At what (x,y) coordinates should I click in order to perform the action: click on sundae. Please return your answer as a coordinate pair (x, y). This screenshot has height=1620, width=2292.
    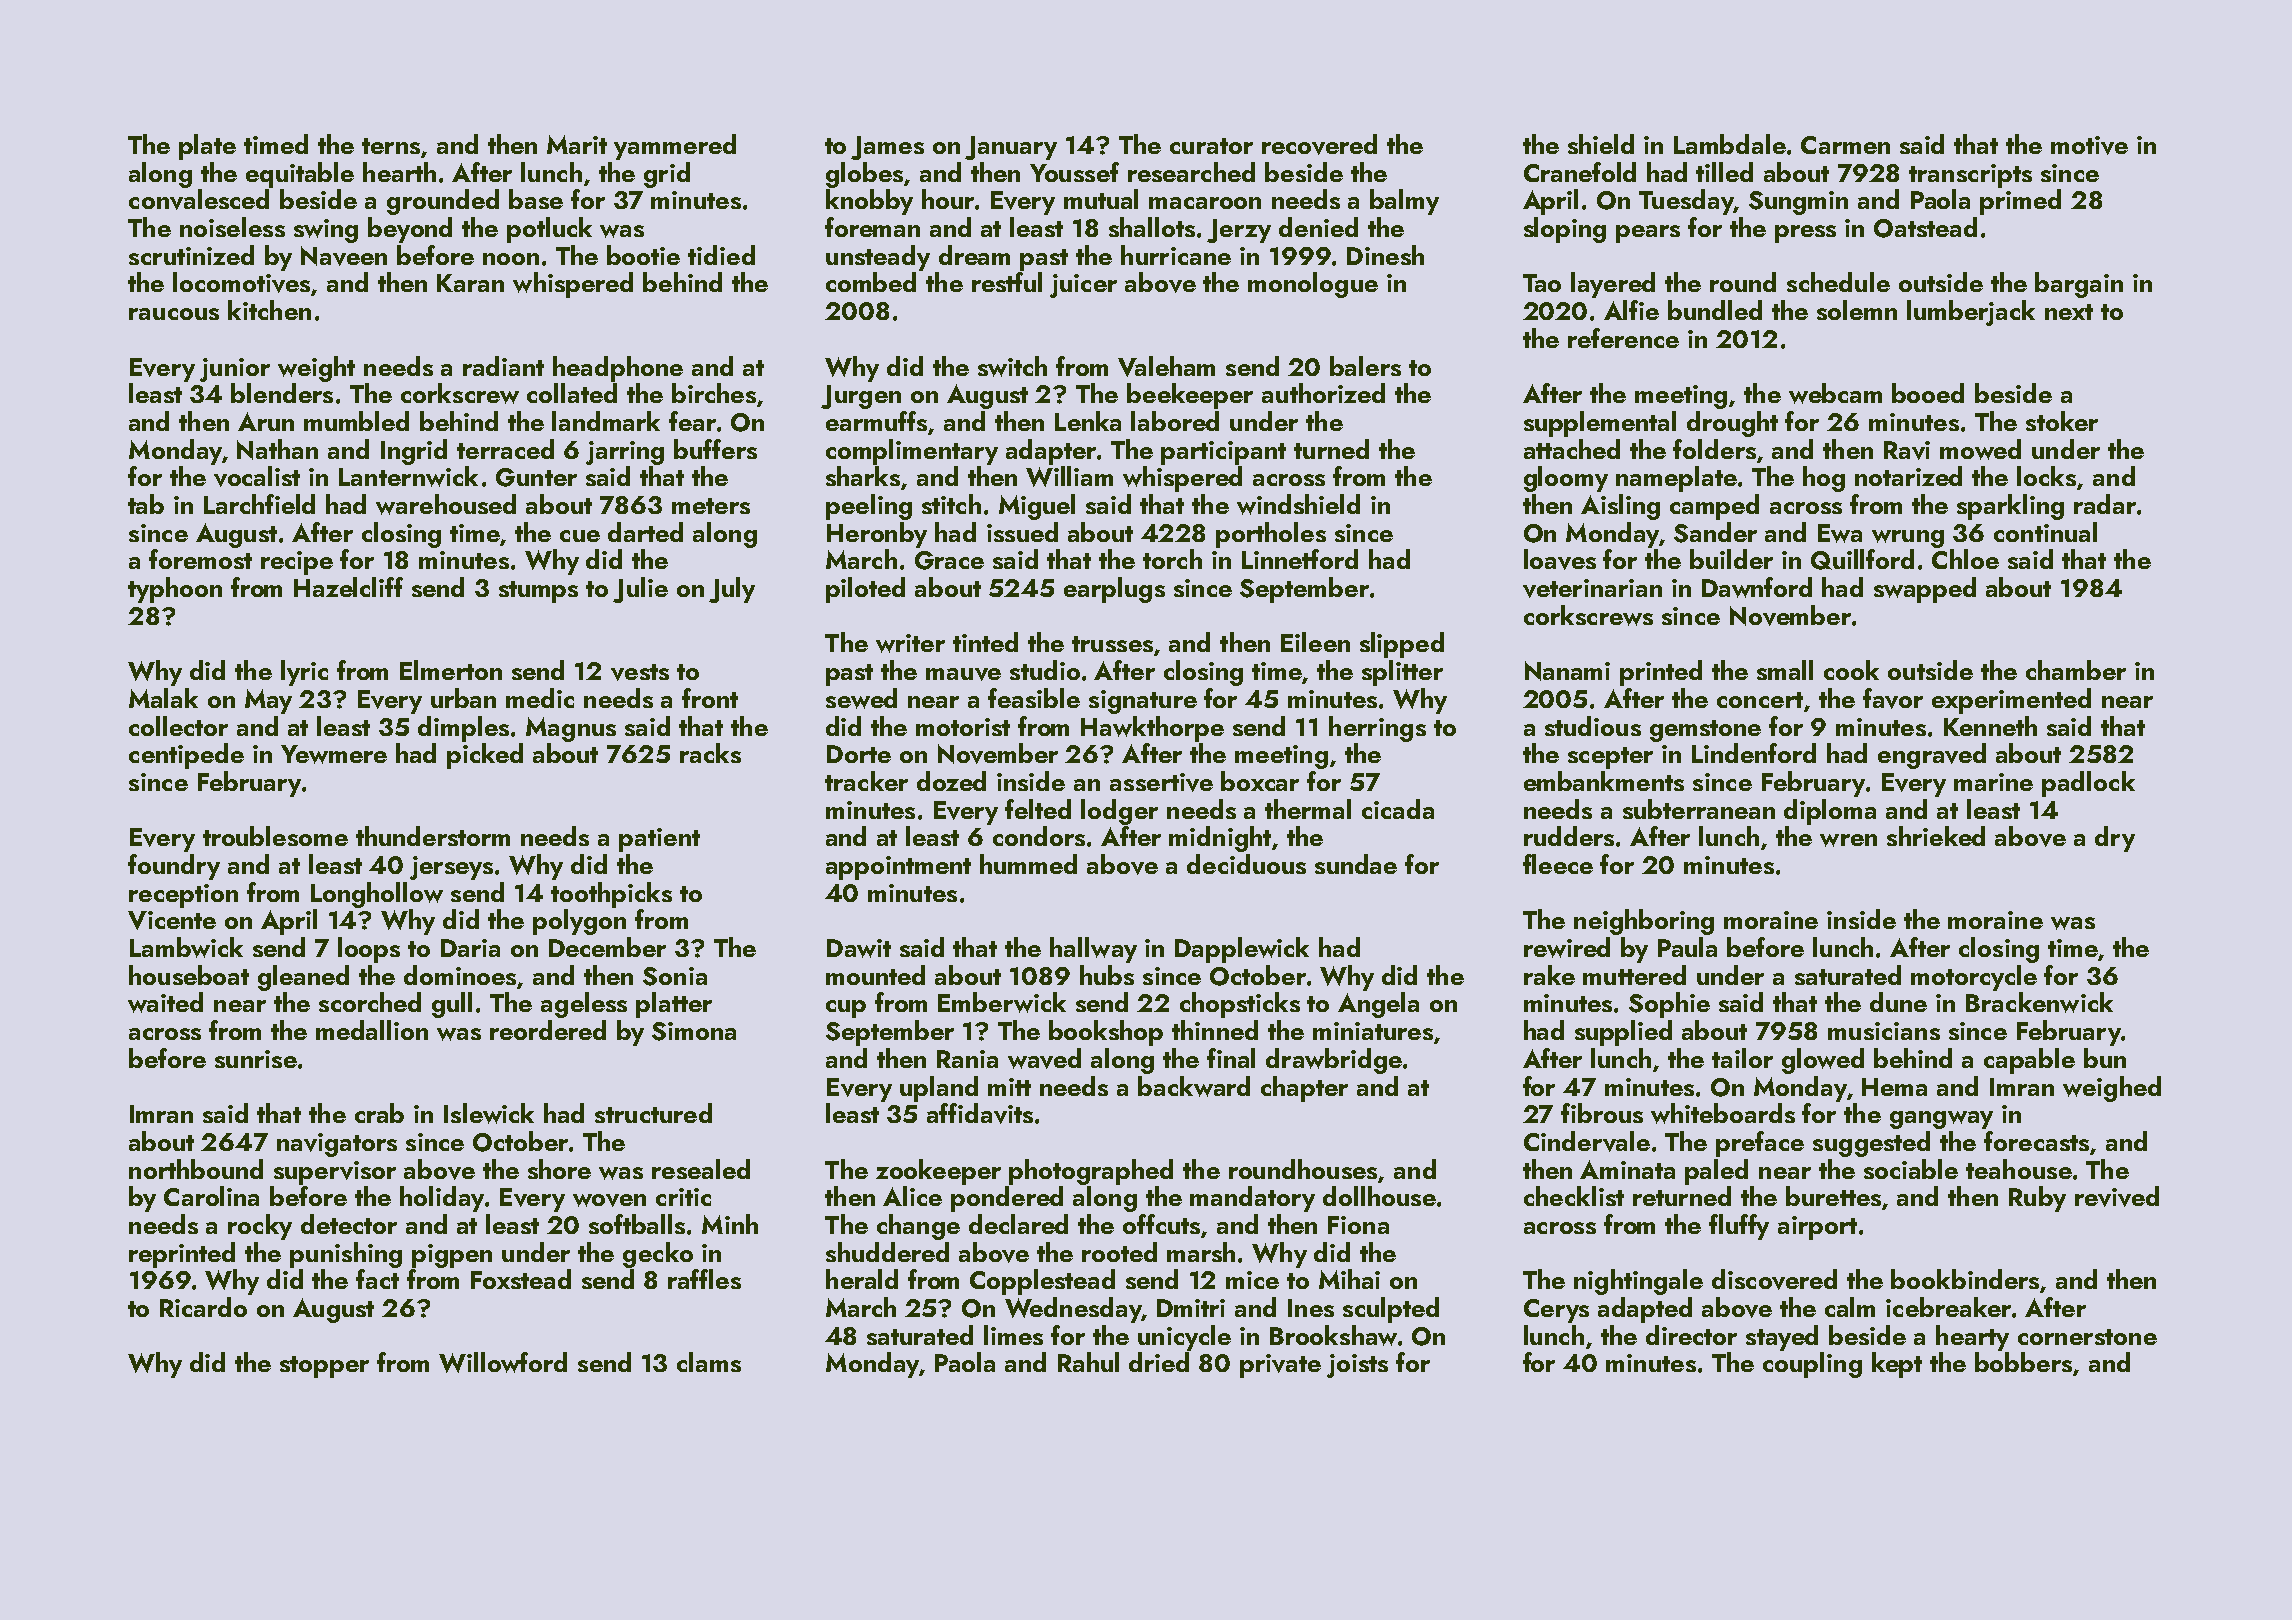
    Looking at the image, I should click on (1356, 864).
